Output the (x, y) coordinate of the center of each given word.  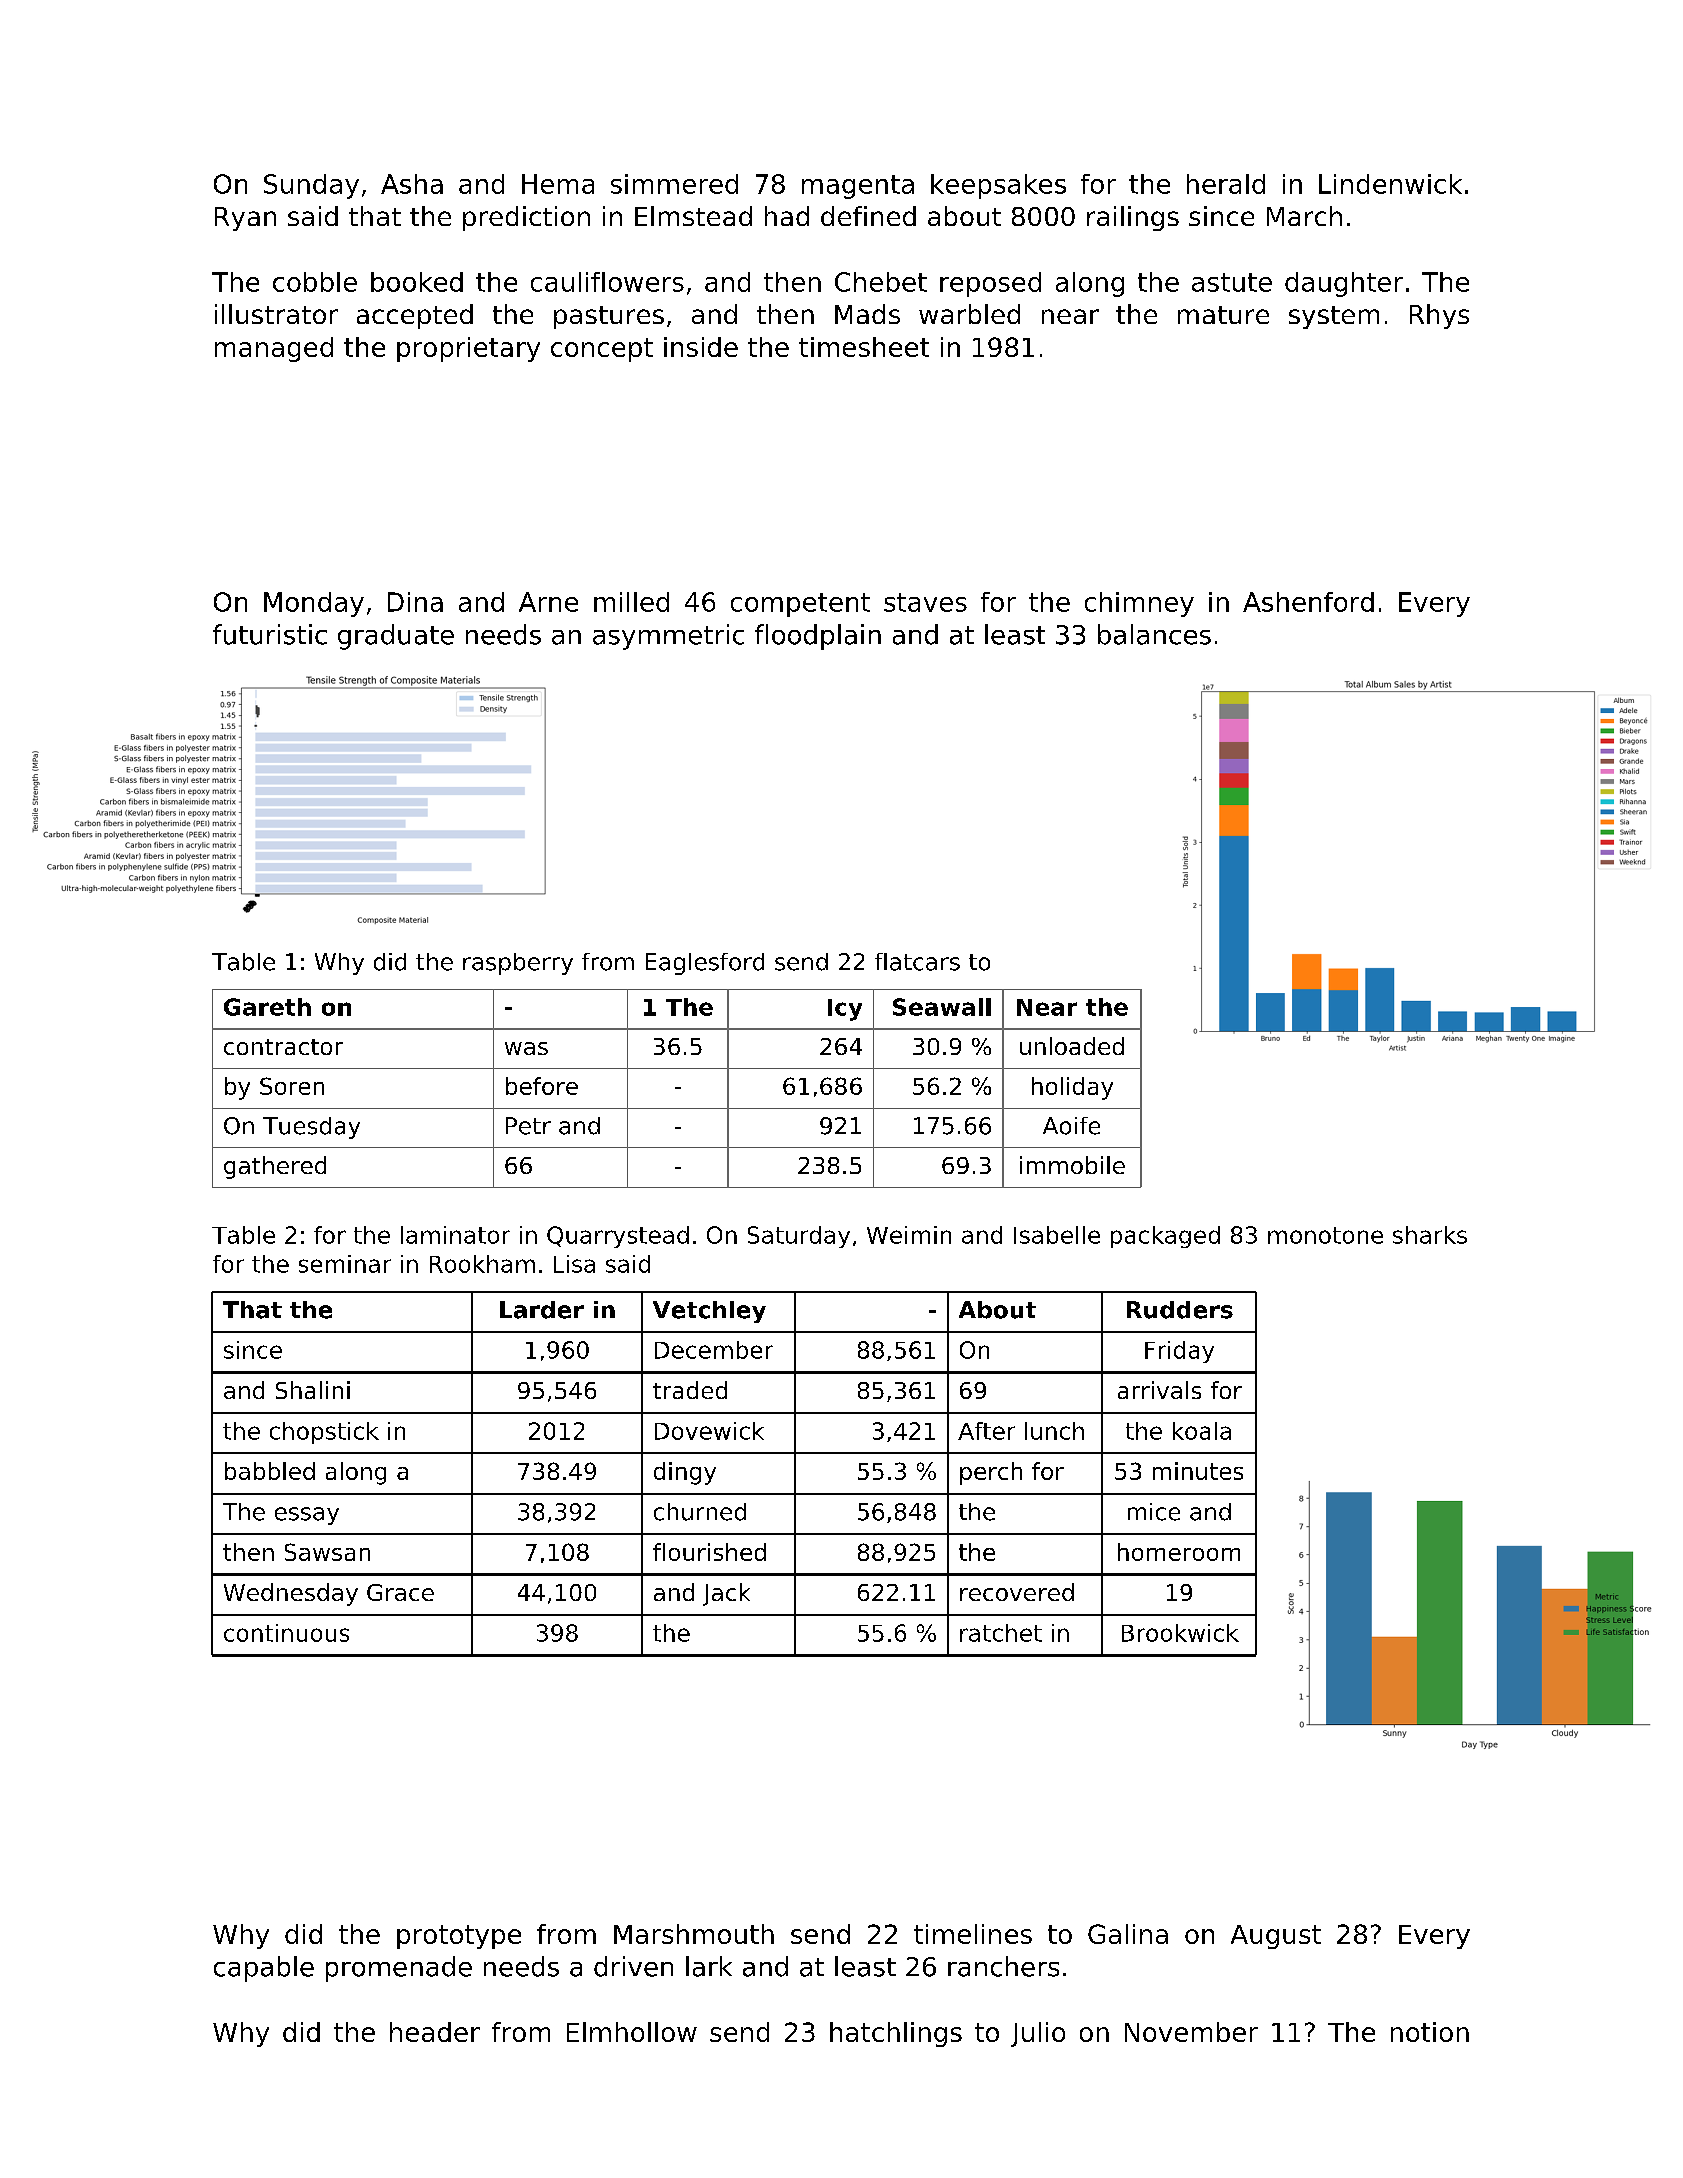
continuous (286, 1633)
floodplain (818, 637)
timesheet (864, 347)
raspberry (518, 964)
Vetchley (709, 1312)
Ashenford (1308, 602)
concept (602, 350)
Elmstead (693, 216)
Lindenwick (1390, 184)
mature (1223, 315)
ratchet (1001, 1633)
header (435, 2032)
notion (1430, 2032)
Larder (542, 1310)
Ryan (245, 219)
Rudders (1180, 1310)
